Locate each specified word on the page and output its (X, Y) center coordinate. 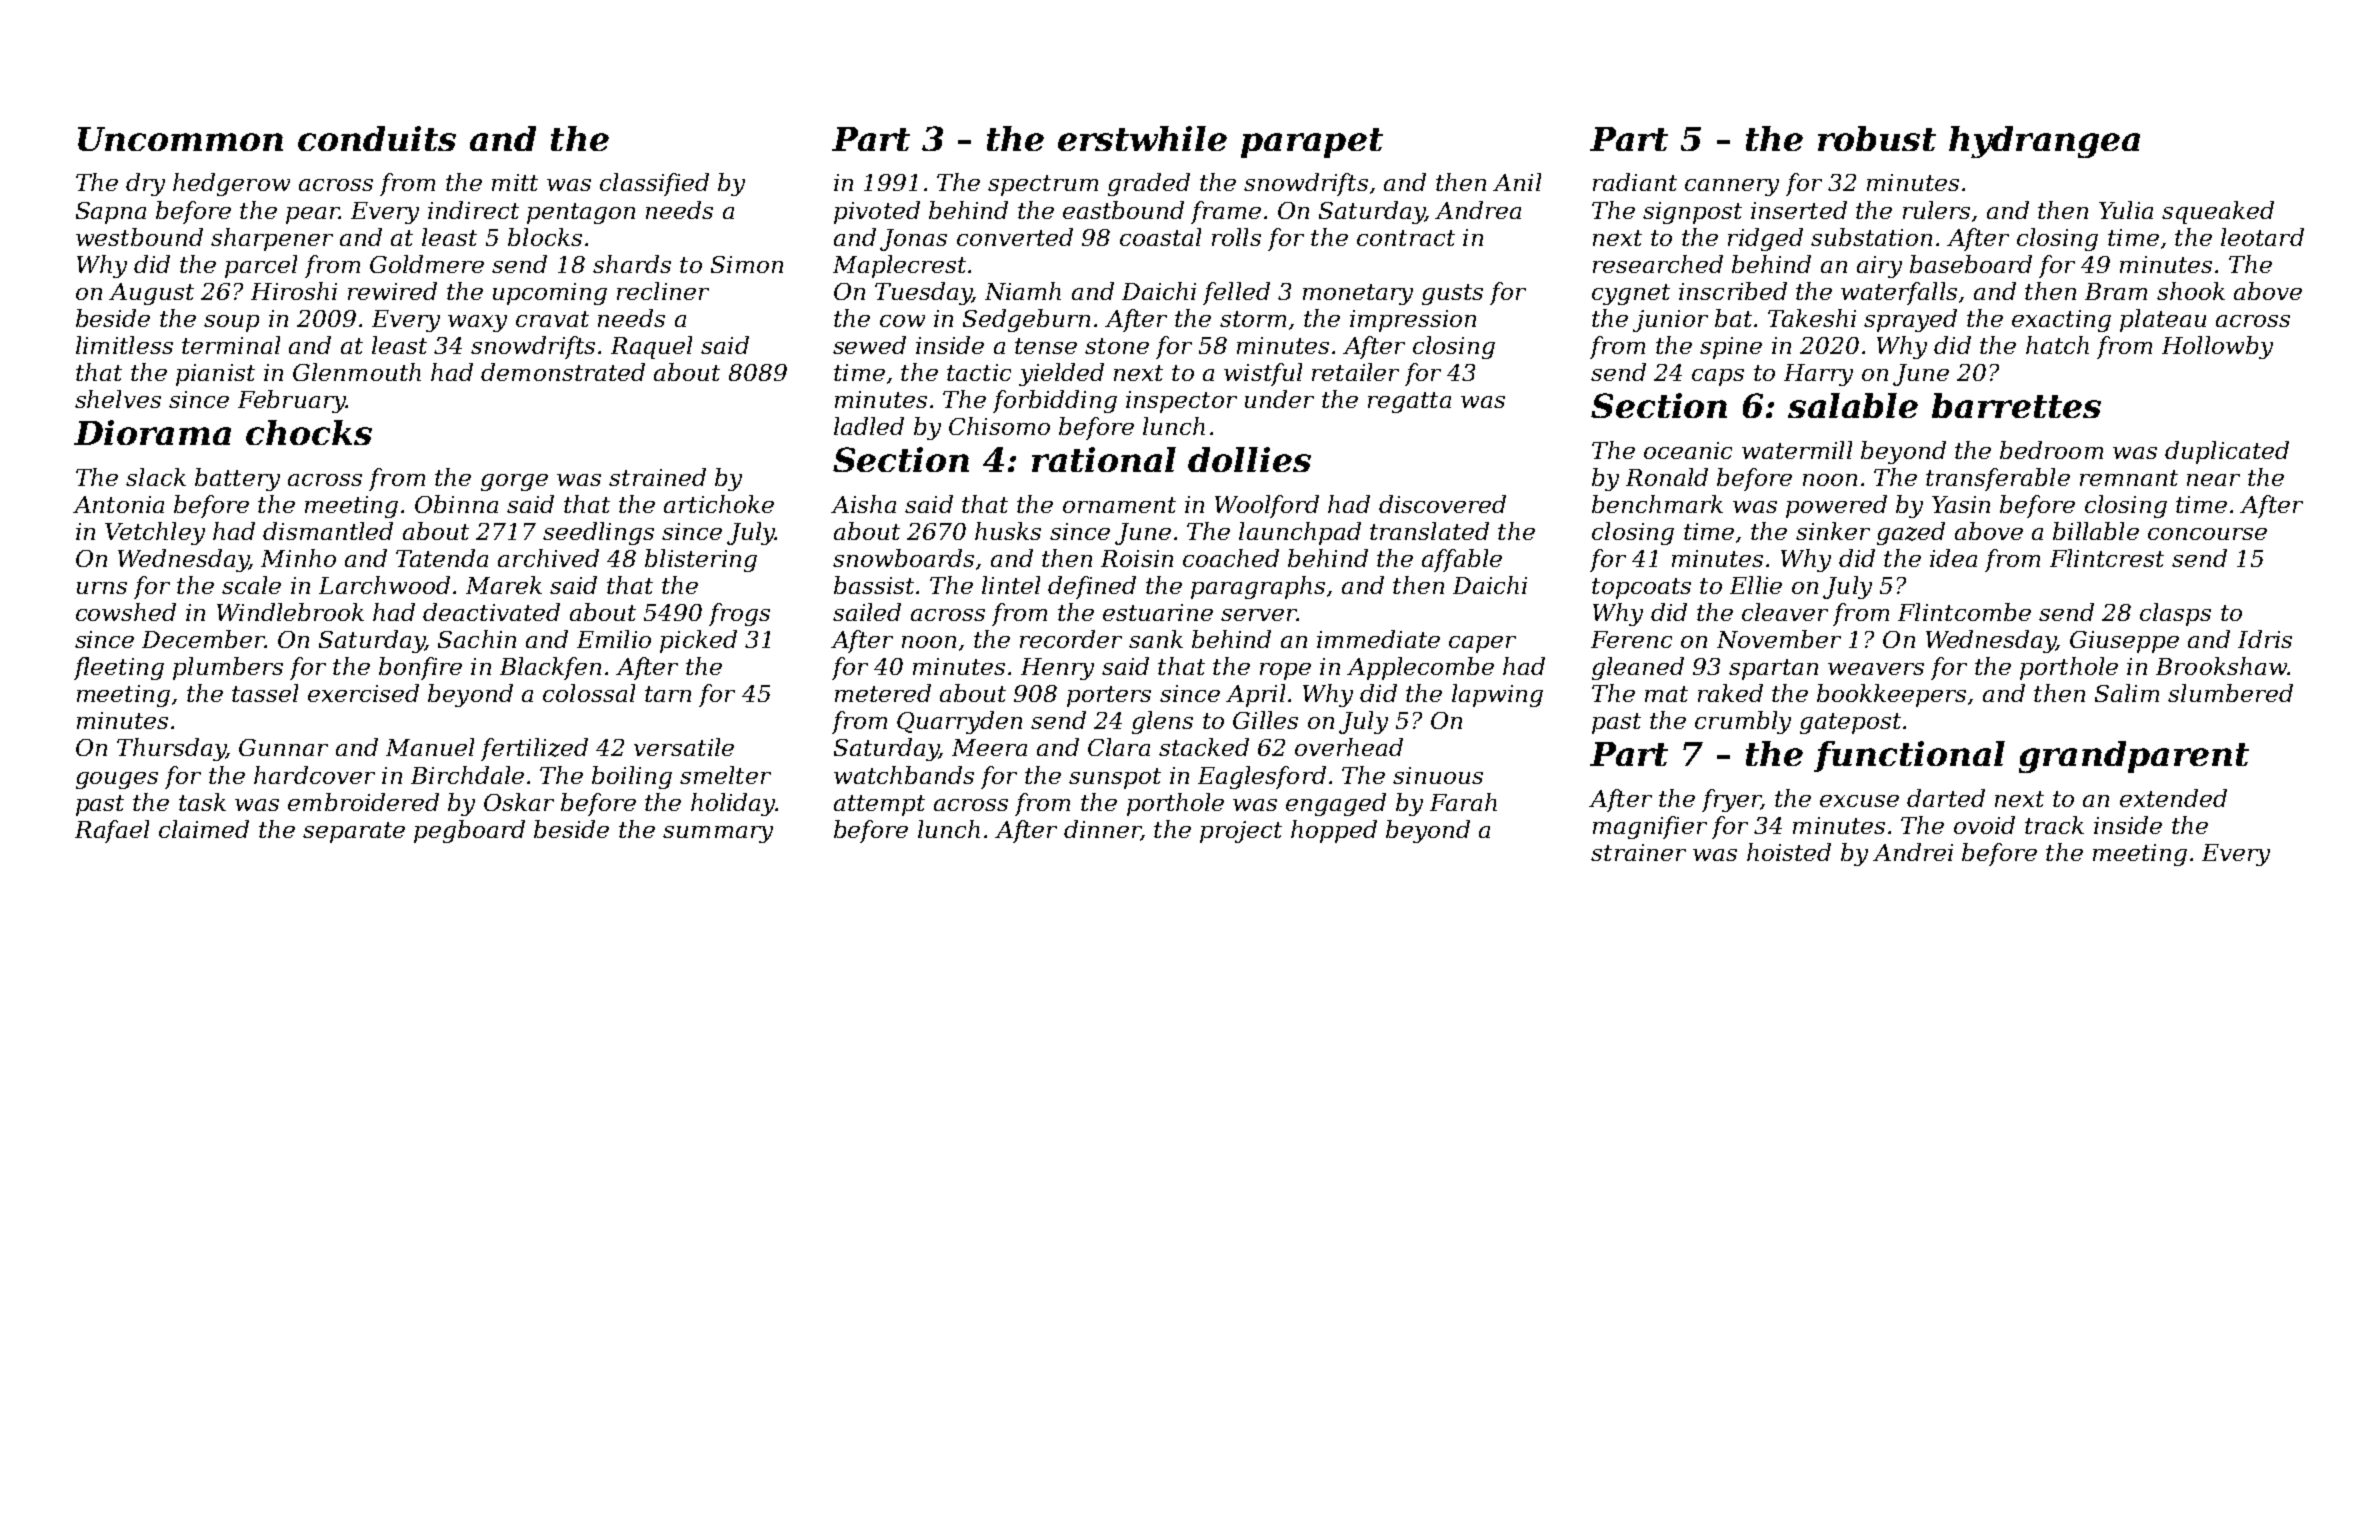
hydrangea (2044, 142)
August (151, 294)
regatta (1409, 402)
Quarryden (959, 722)
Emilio (614, 639)
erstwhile (1142, 138)
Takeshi (1812, 318)
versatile (684, 747)
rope (1285, 671)
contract (1406, 238)
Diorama (152, 432)
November (1779, 639)
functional (1909, 756)
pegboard (469, 831)
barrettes (2016, 405)
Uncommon (180, 139)
